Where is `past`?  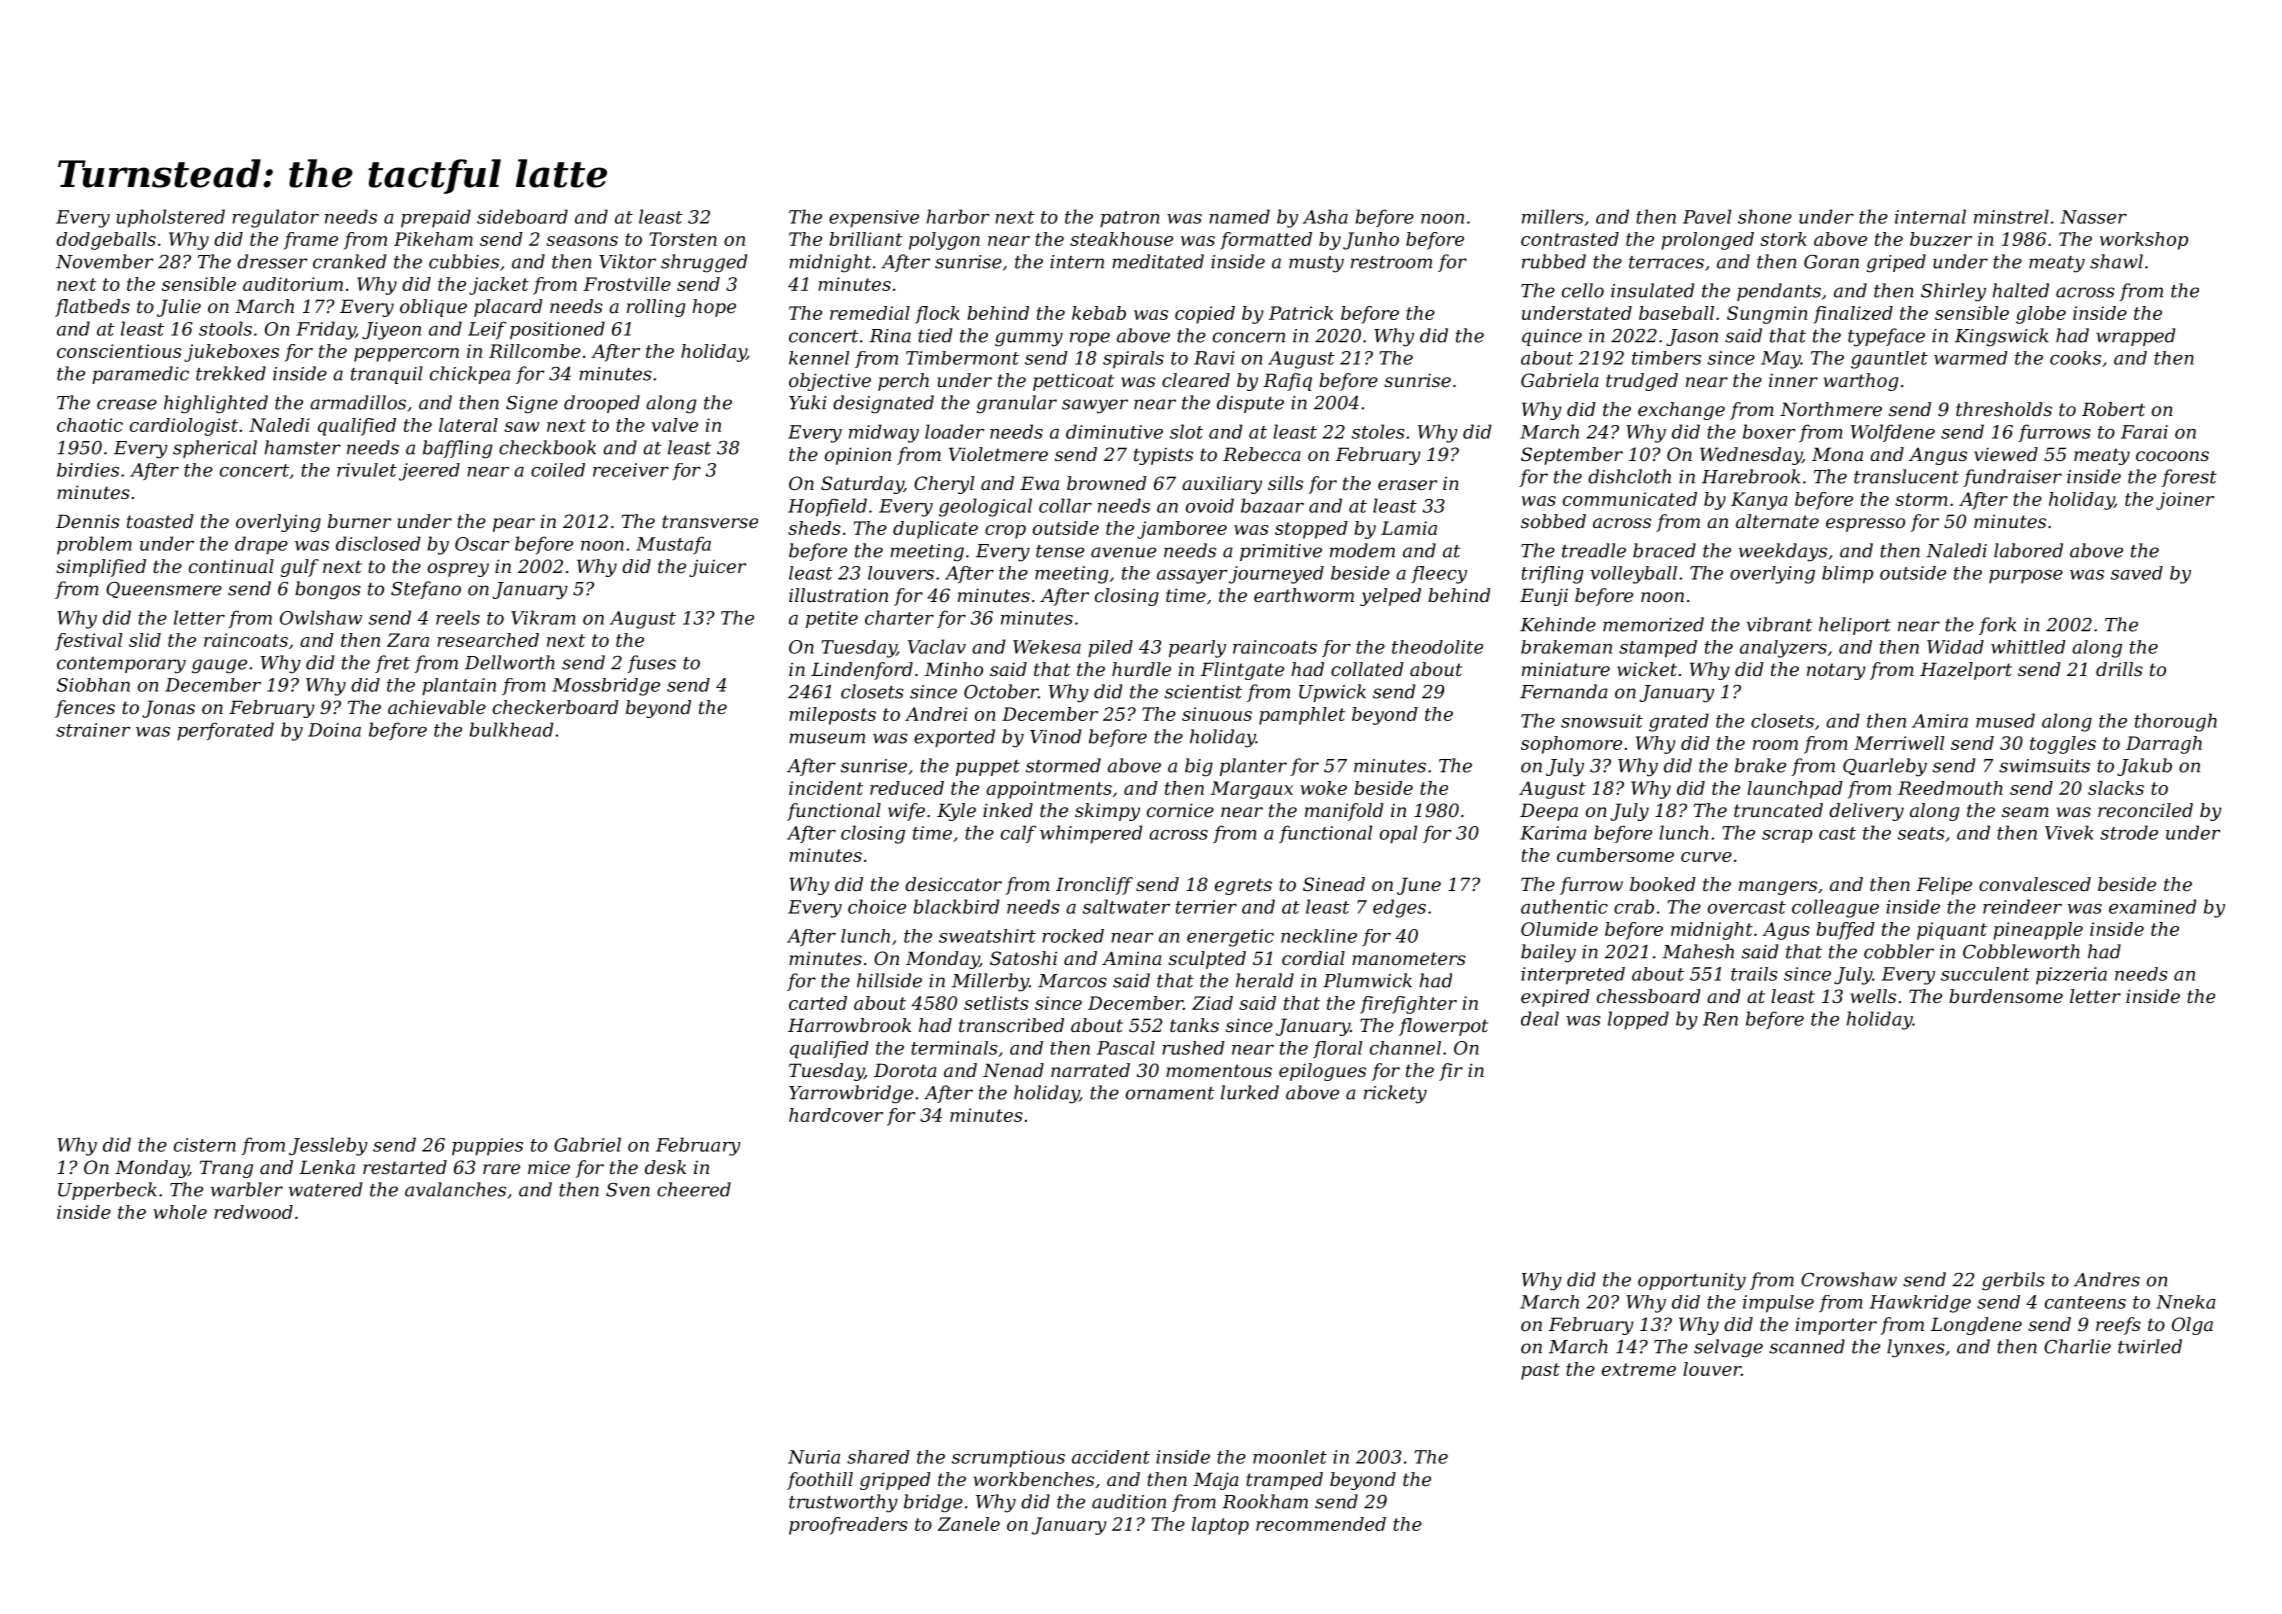 past is located at coordinates (1540, 1371).
